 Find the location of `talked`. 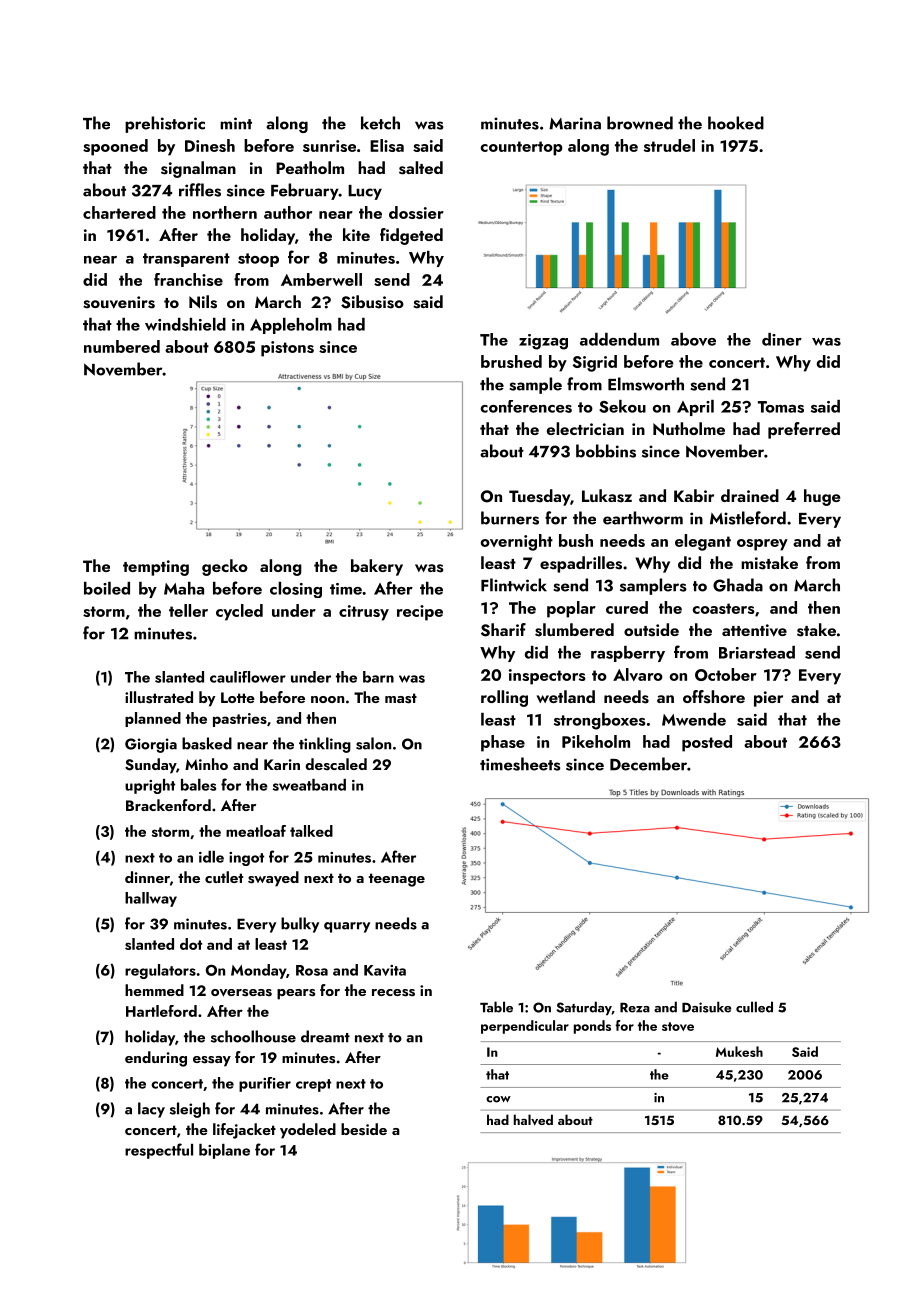

talked is located at coordinates (311, 831).
